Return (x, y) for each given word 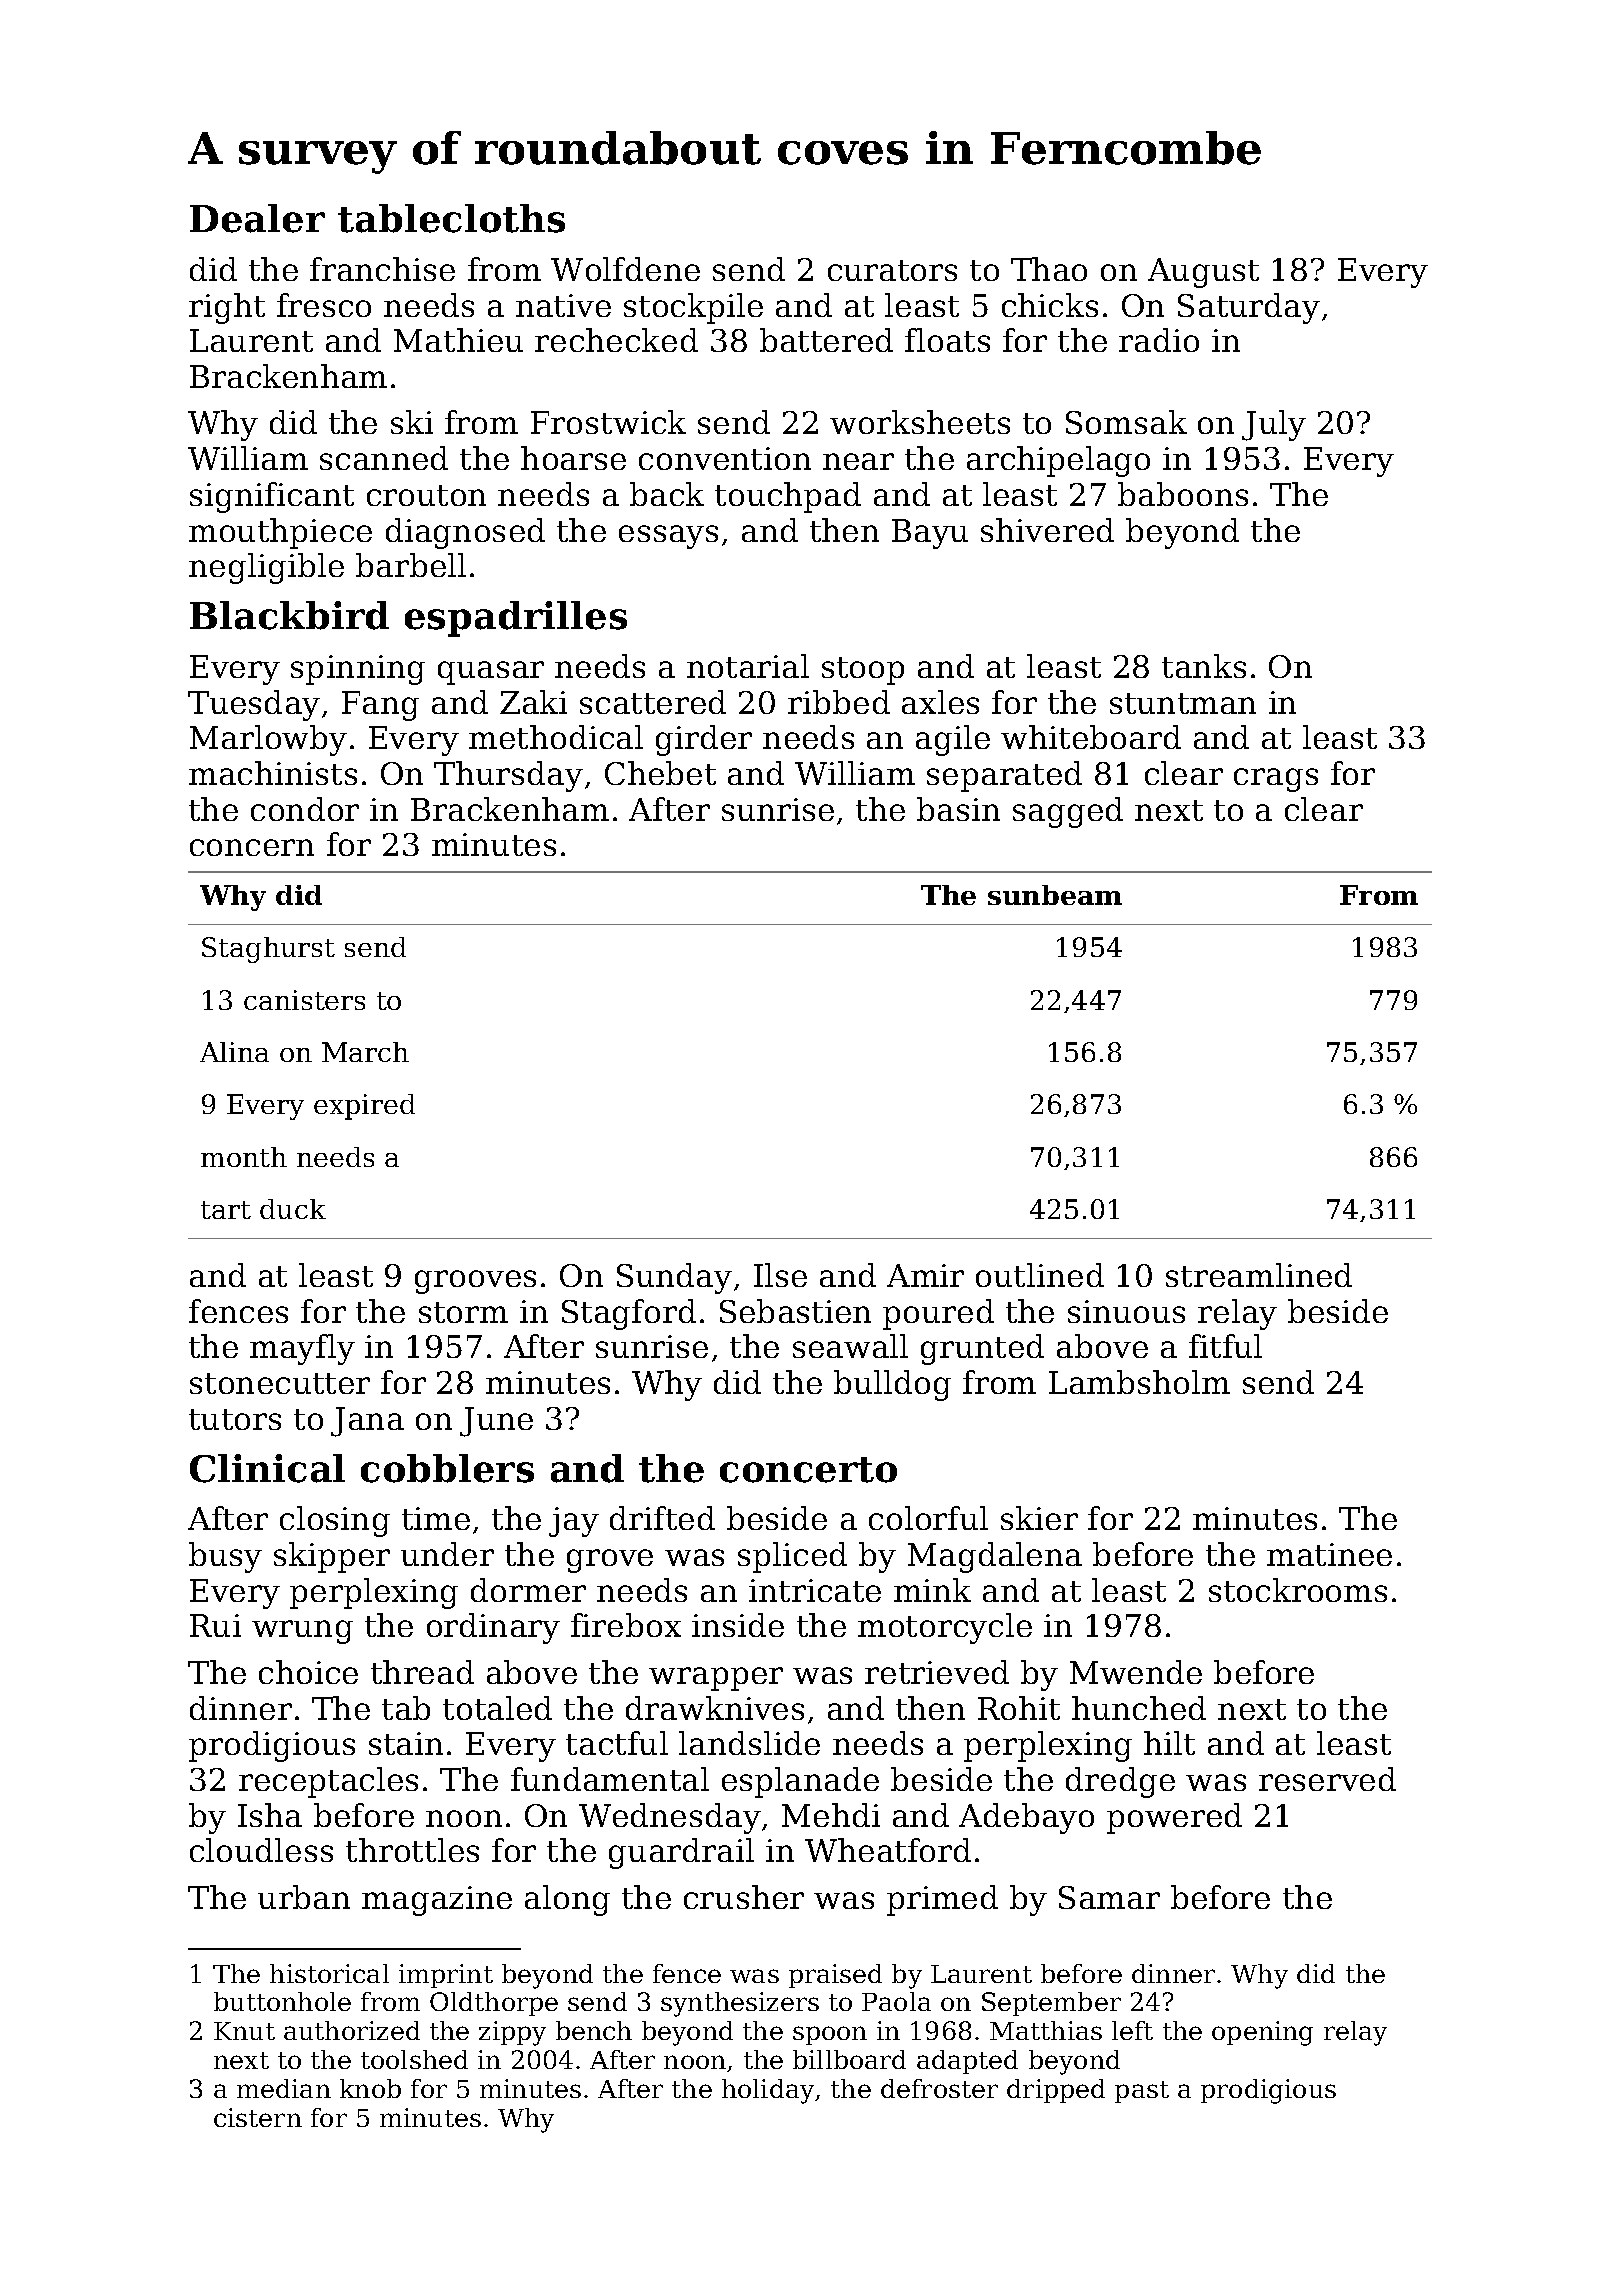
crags (1276, 780)
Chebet (660, 773)
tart (226, 1210)
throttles (412, 1850)
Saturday (1249, 308)
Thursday (508, 776)
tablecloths (451, 218)
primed (942, 1900)
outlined (1040, 1275)
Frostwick (608, 422)
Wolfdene (625, 269)
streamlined (1259, 1275)
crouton (426, 495)
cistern (258, 2117)
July (1274, 425)
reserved (1327, 1779)
